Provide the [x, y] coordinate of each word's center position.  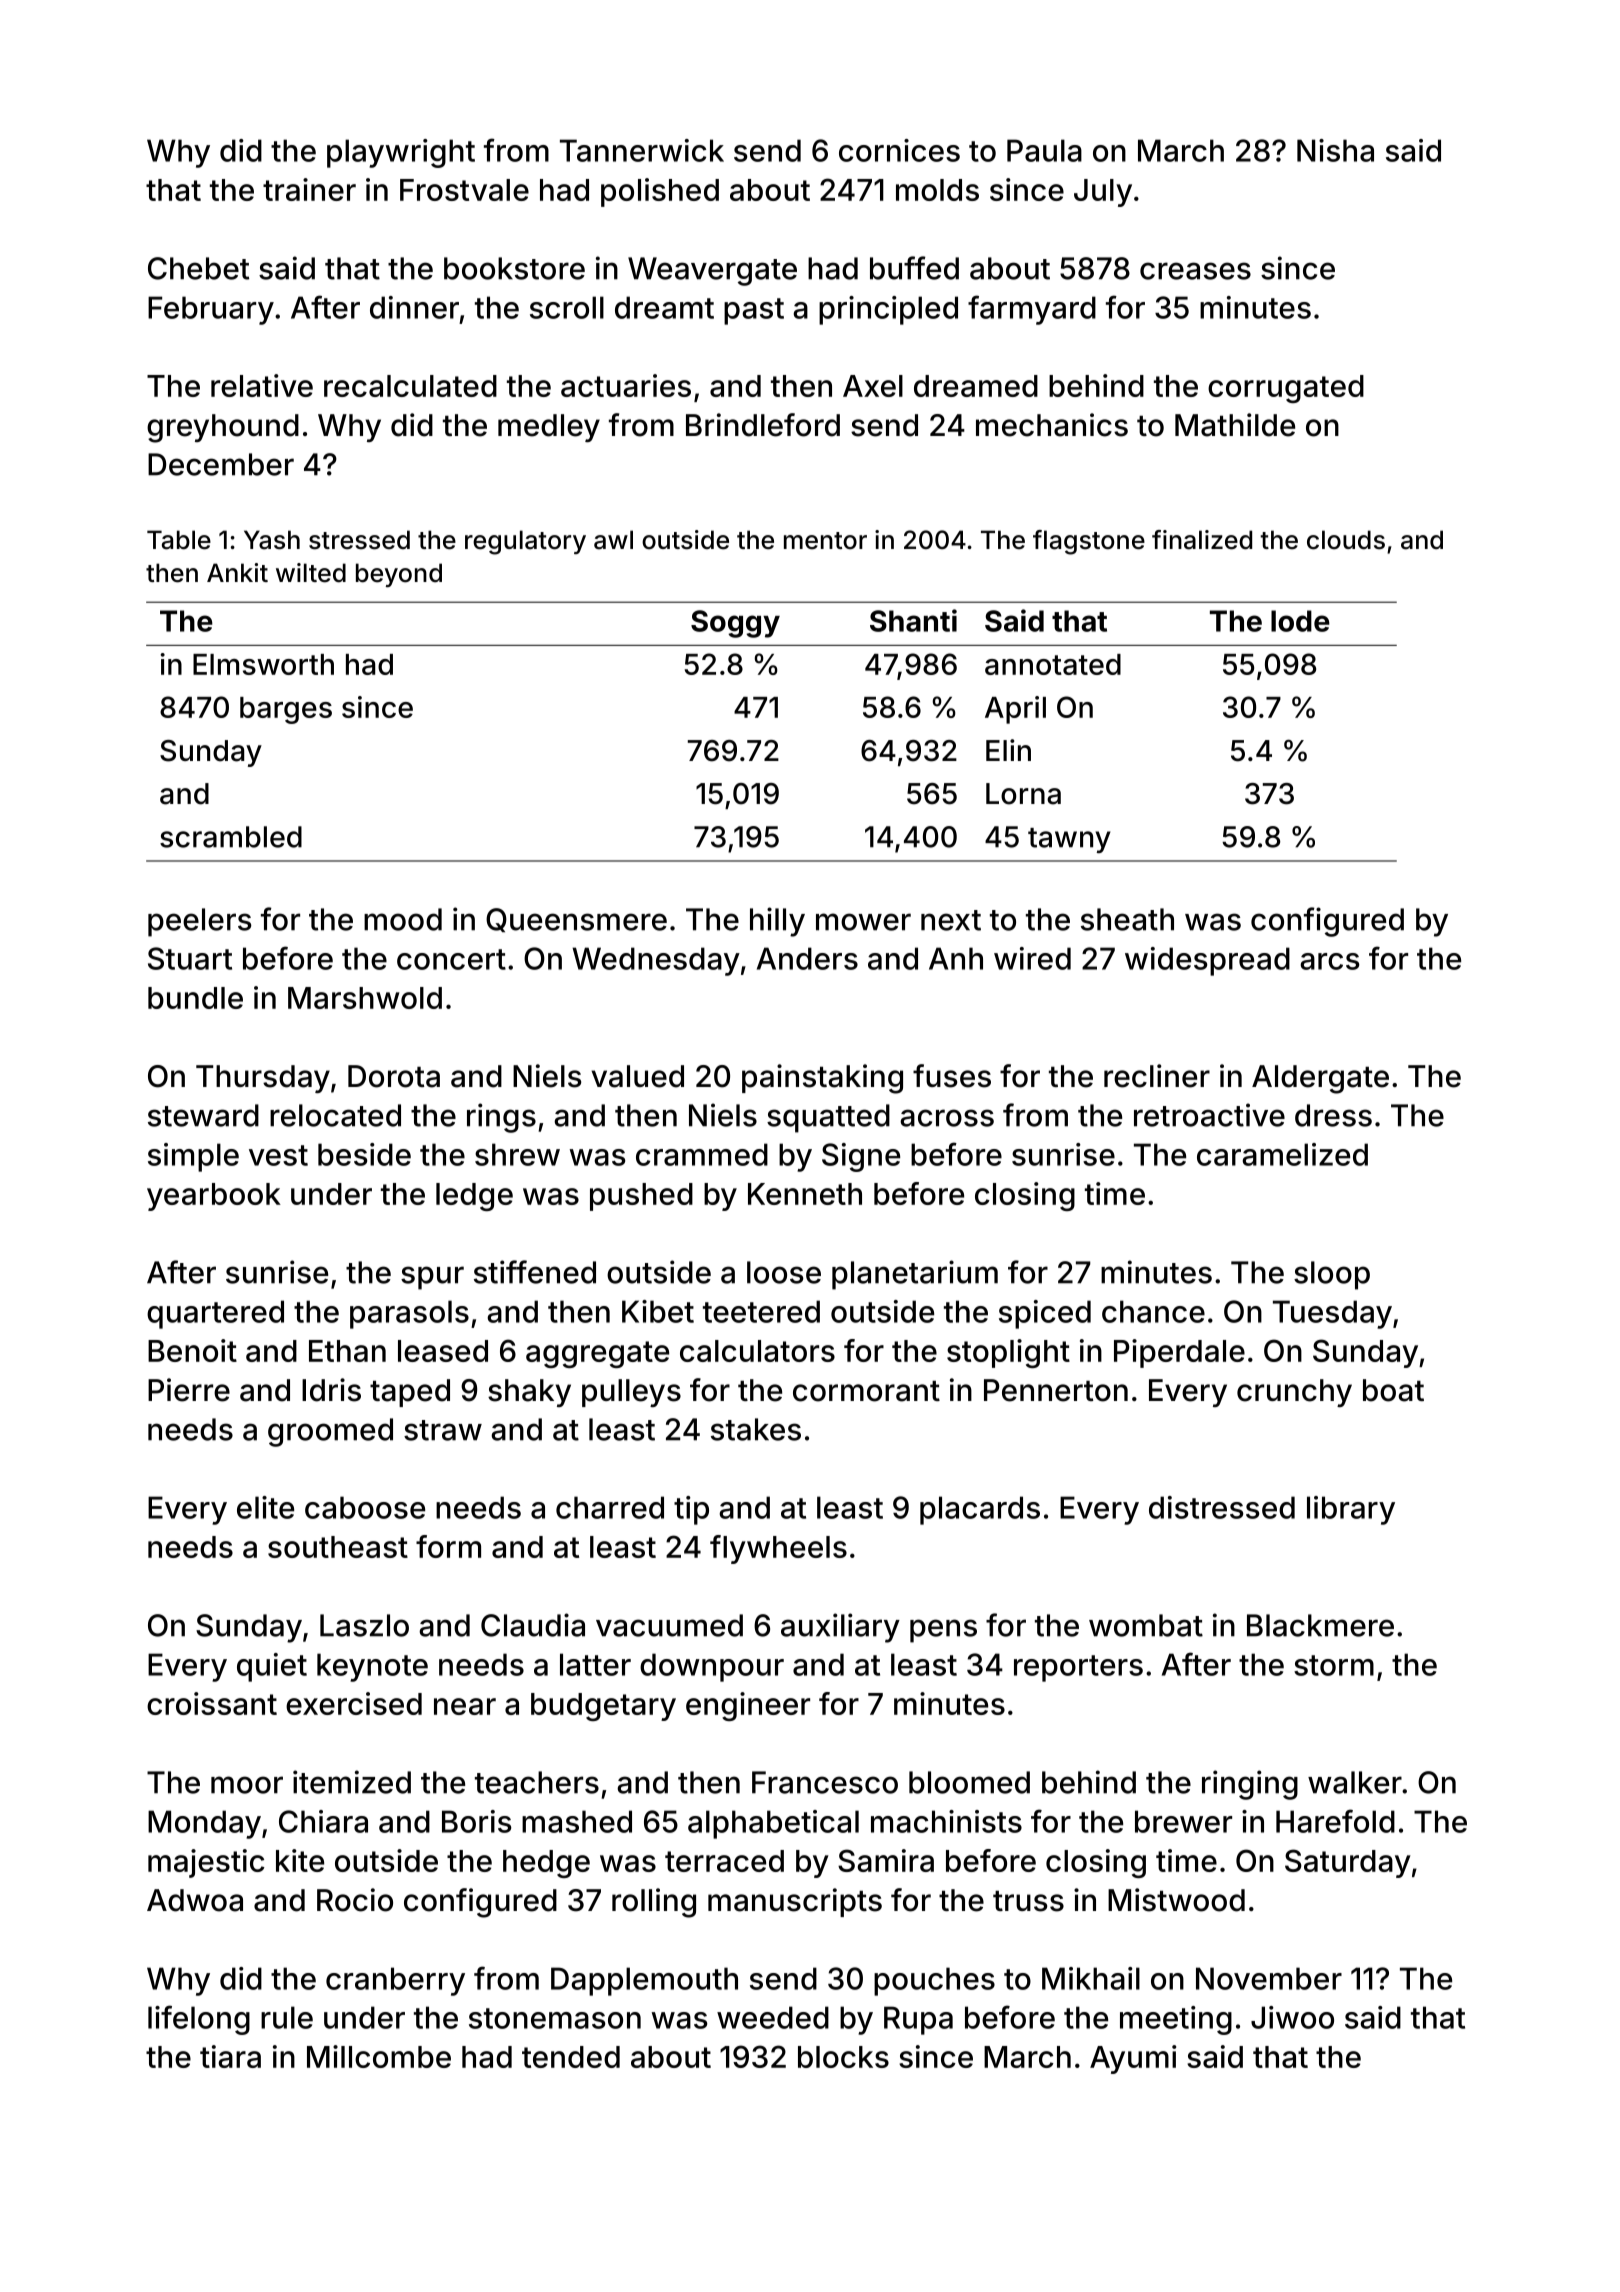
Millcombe [379, 2056]
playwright [401, 153]
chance [1153, 1311]
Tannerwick [642, 150]
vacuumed [669, 1625]
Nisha [1335, 150]
